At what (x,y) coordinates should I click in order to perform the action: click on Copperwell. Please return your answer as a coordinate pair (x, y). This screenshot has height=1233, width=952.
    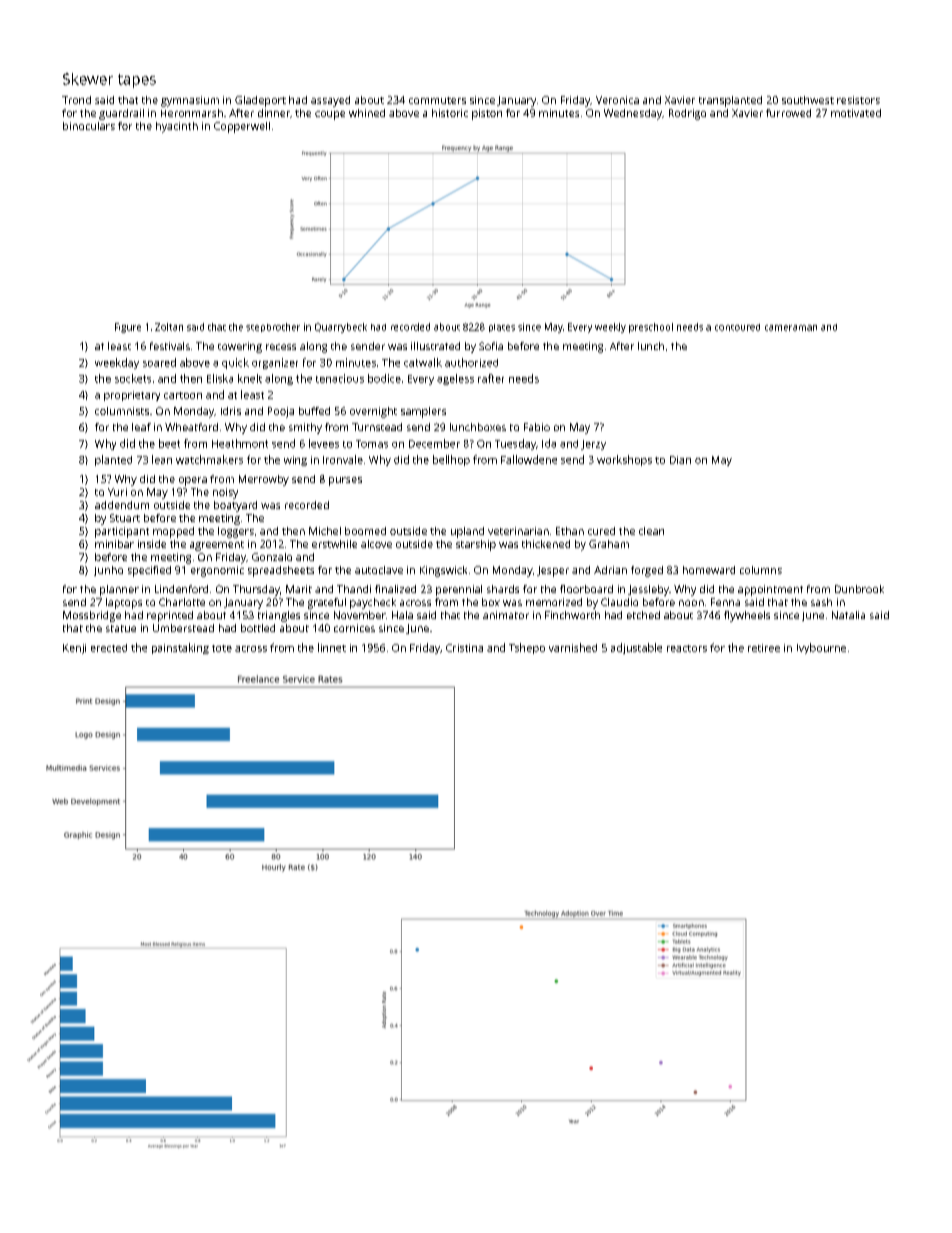
    Looking at the image, I should click on (242, 127).
